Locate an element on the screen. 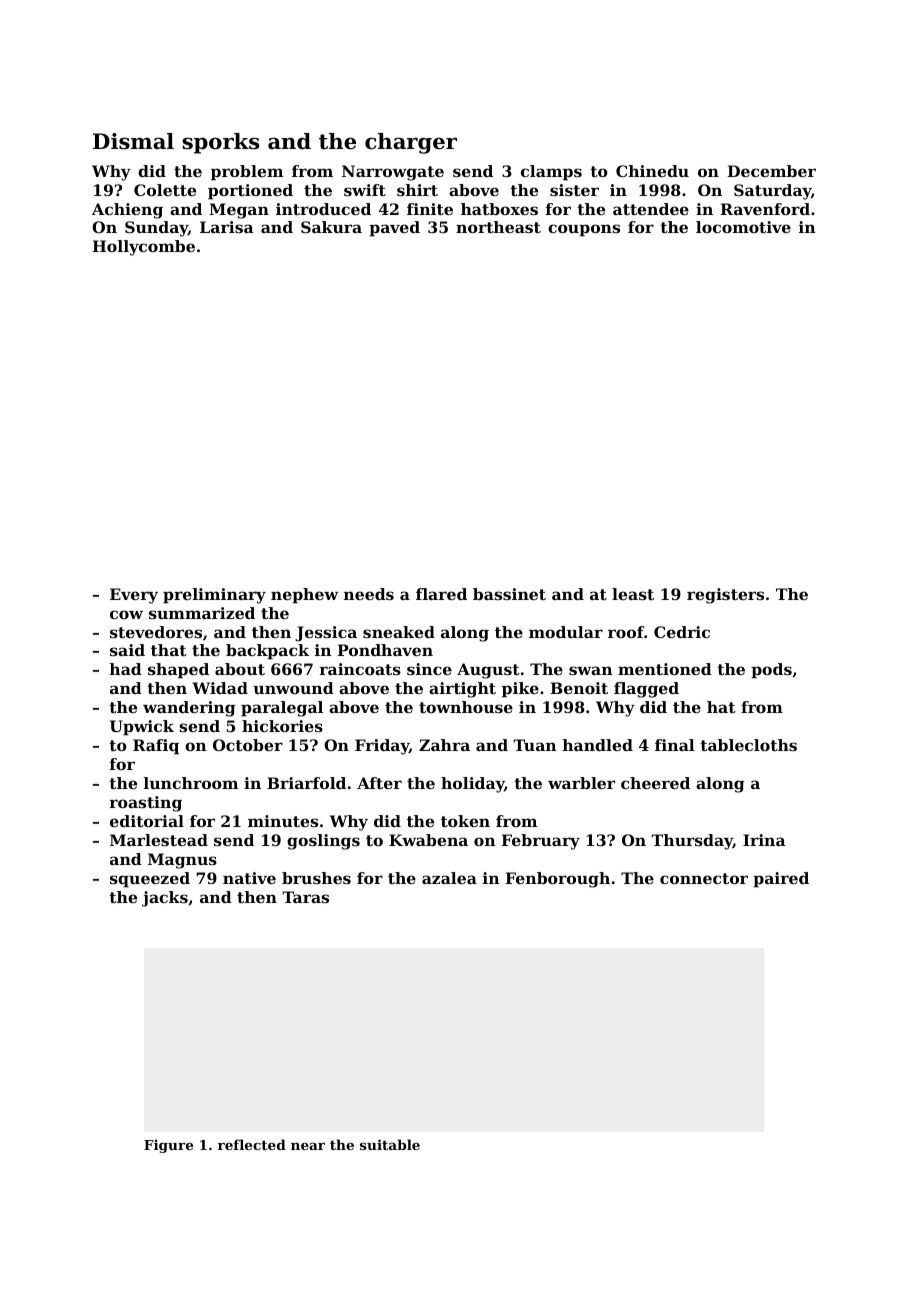  clamps is located at coordinates (551, 173).
